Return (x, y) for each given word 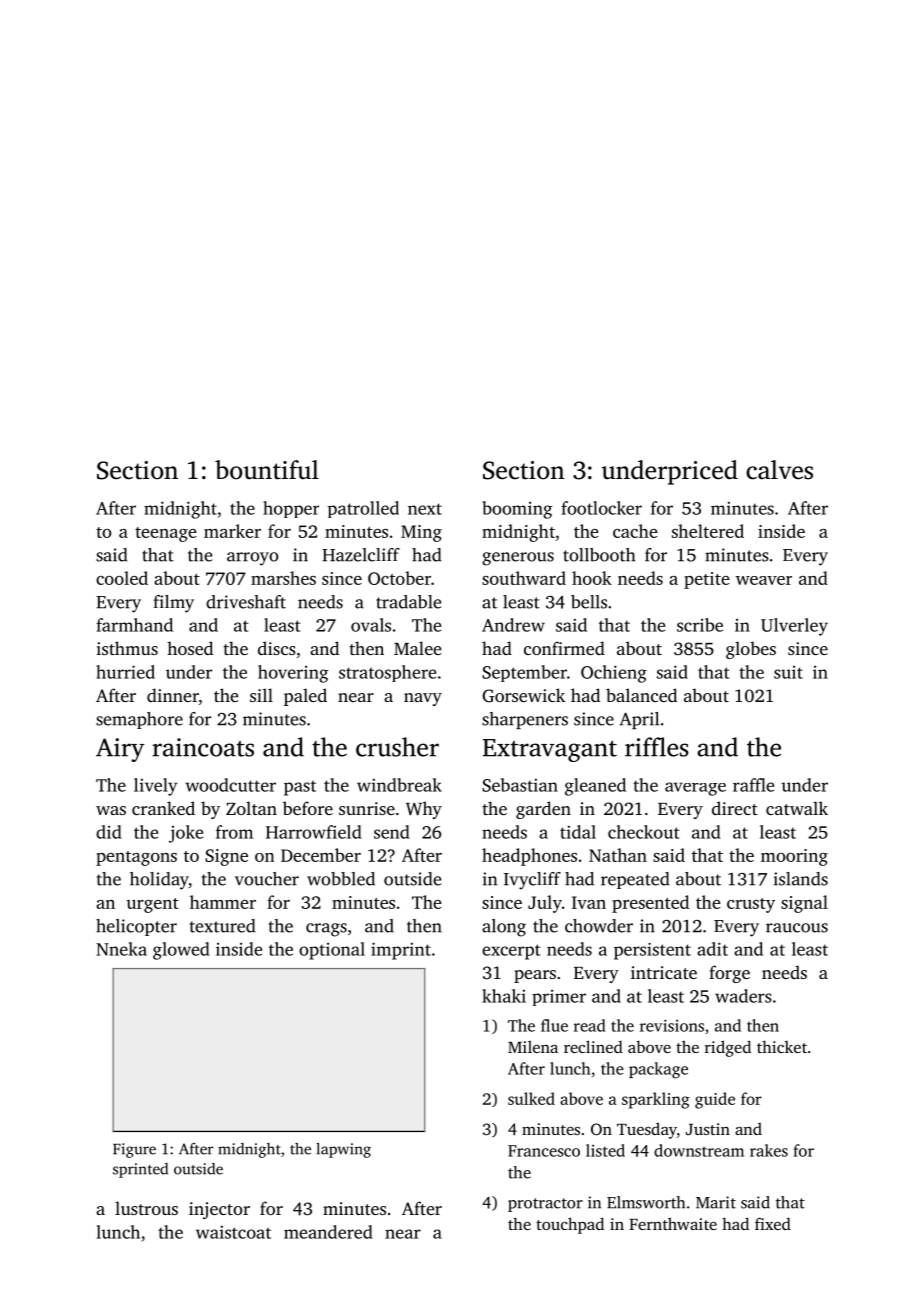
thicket (782, 1047)
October (399, 578)
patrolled (363, 509)
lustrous (146, 1208)
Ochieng (614, 674)
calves (779, 470)
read (590, 1025)
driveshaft (246, 602)
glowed (181, 951)
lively (155, 787)
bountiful (267, 470)
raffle (753, 785)
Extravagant (550, 750)
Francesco (544, 1151)
